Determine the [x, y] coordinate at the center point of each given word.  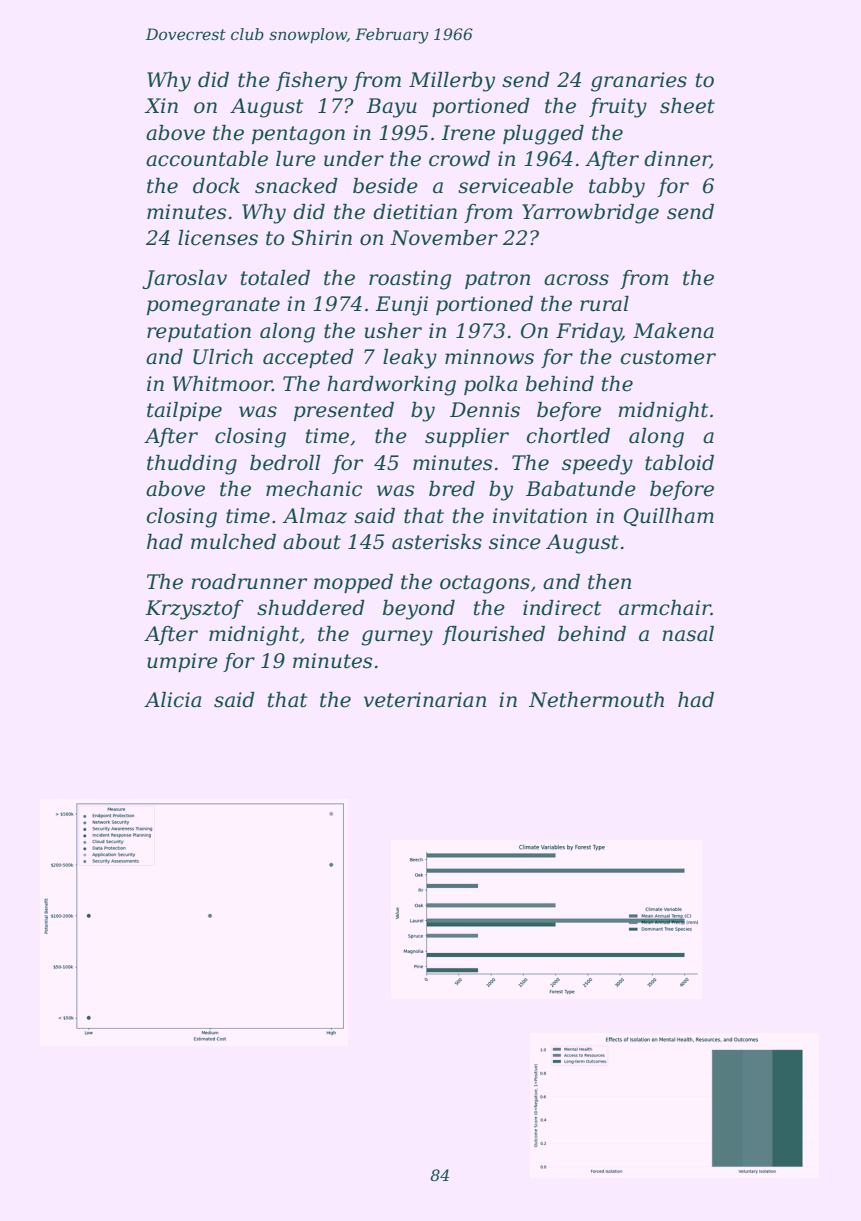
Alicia [172, 700]
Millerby [452, 82]
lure [296, 159]
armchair [665, 608]
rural [604, 304]
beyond [419, 610]
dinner [677, 160]
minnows [489, 357]
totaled [275, 278]
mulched [233, 542]
